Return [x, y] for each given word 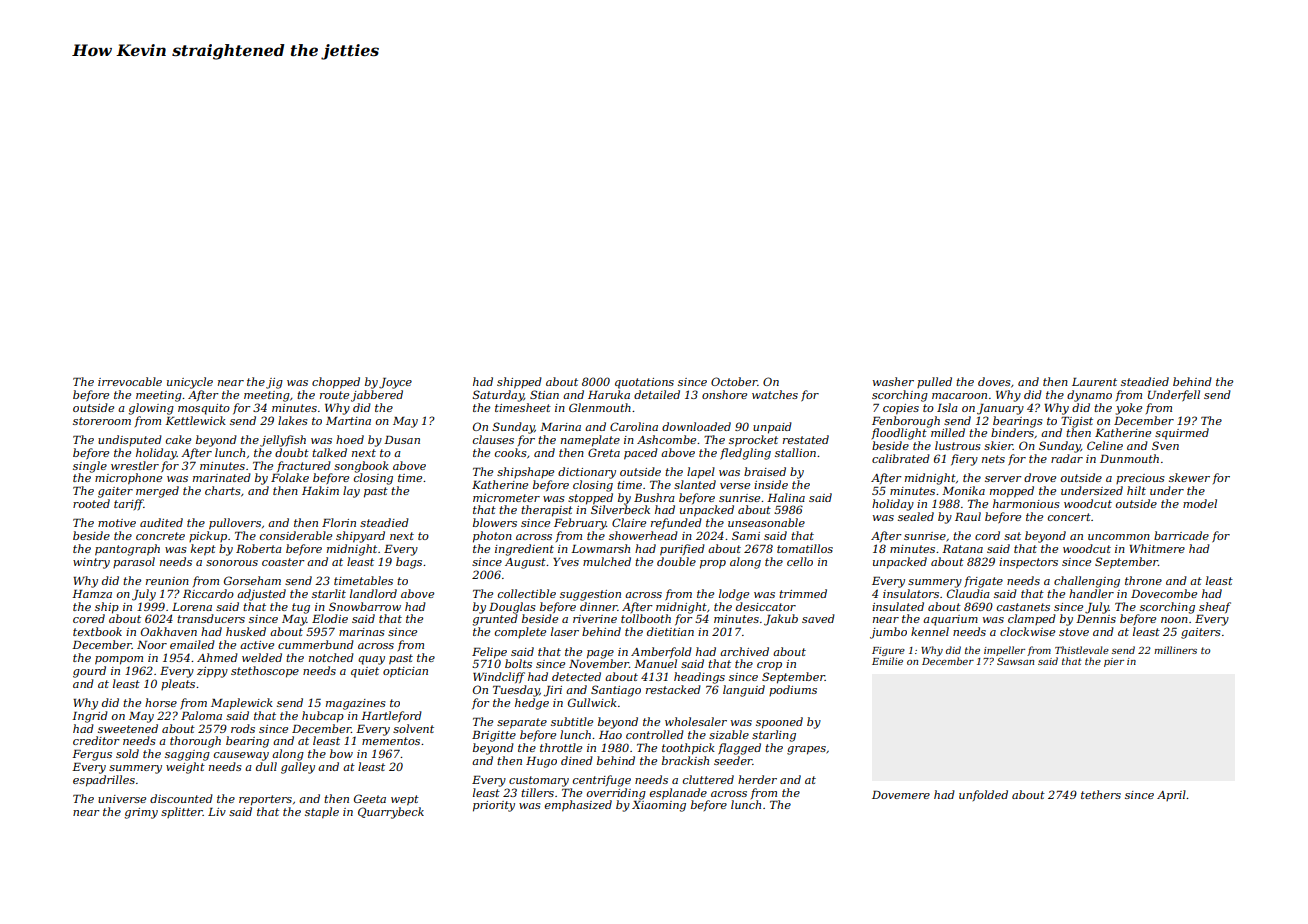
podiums [793, 690]
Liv [217, 812]
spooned [779, 723]
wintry [91, 563]
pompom [119, 660]
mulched [607, 561]
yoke [1128, 409]
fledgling [745, 454]
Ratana [962, 549]
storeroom [102, 421]
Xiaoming [659, 806]
